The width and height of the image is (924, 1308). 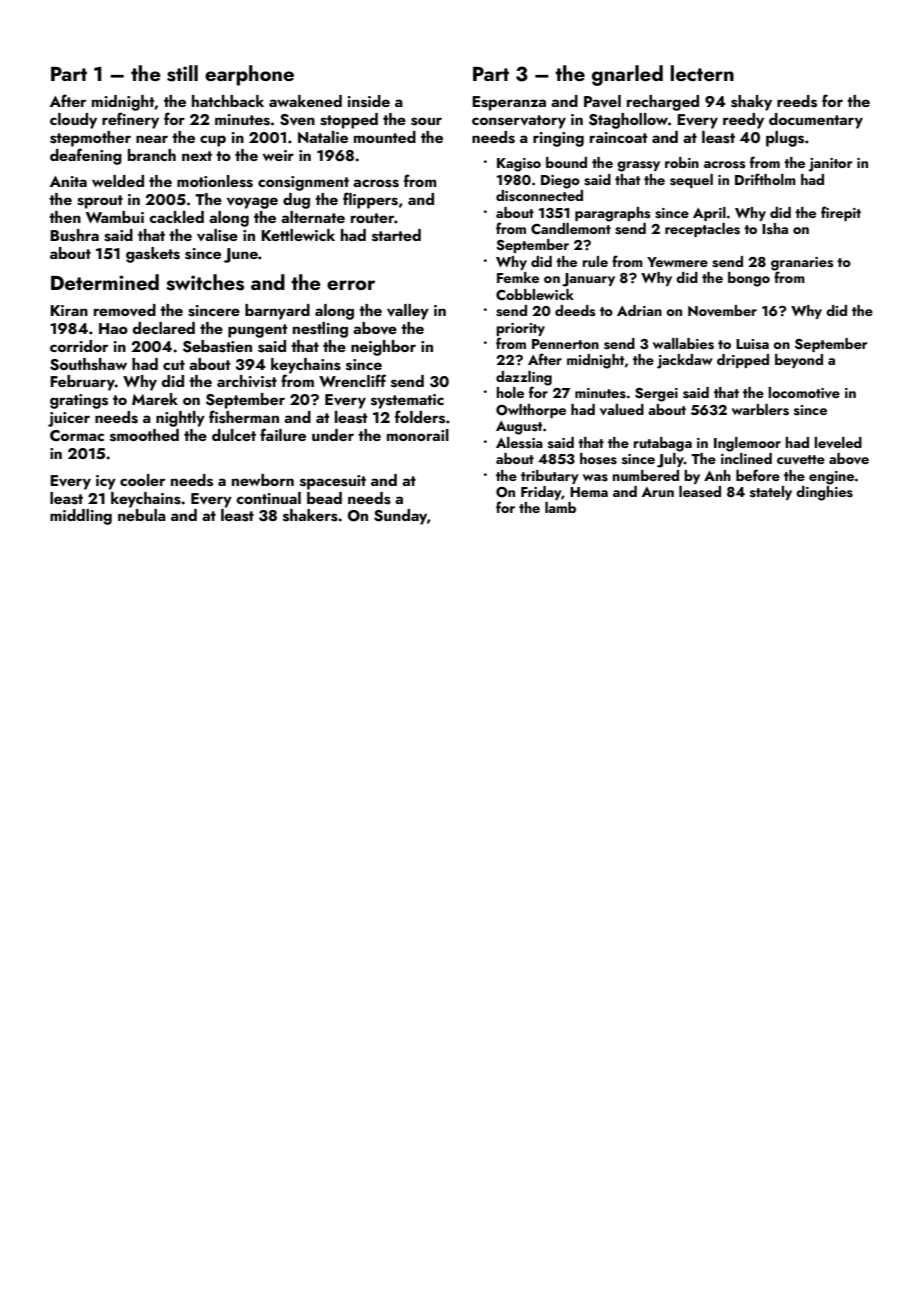 I want to click on error, so click(x=351, y=285).
